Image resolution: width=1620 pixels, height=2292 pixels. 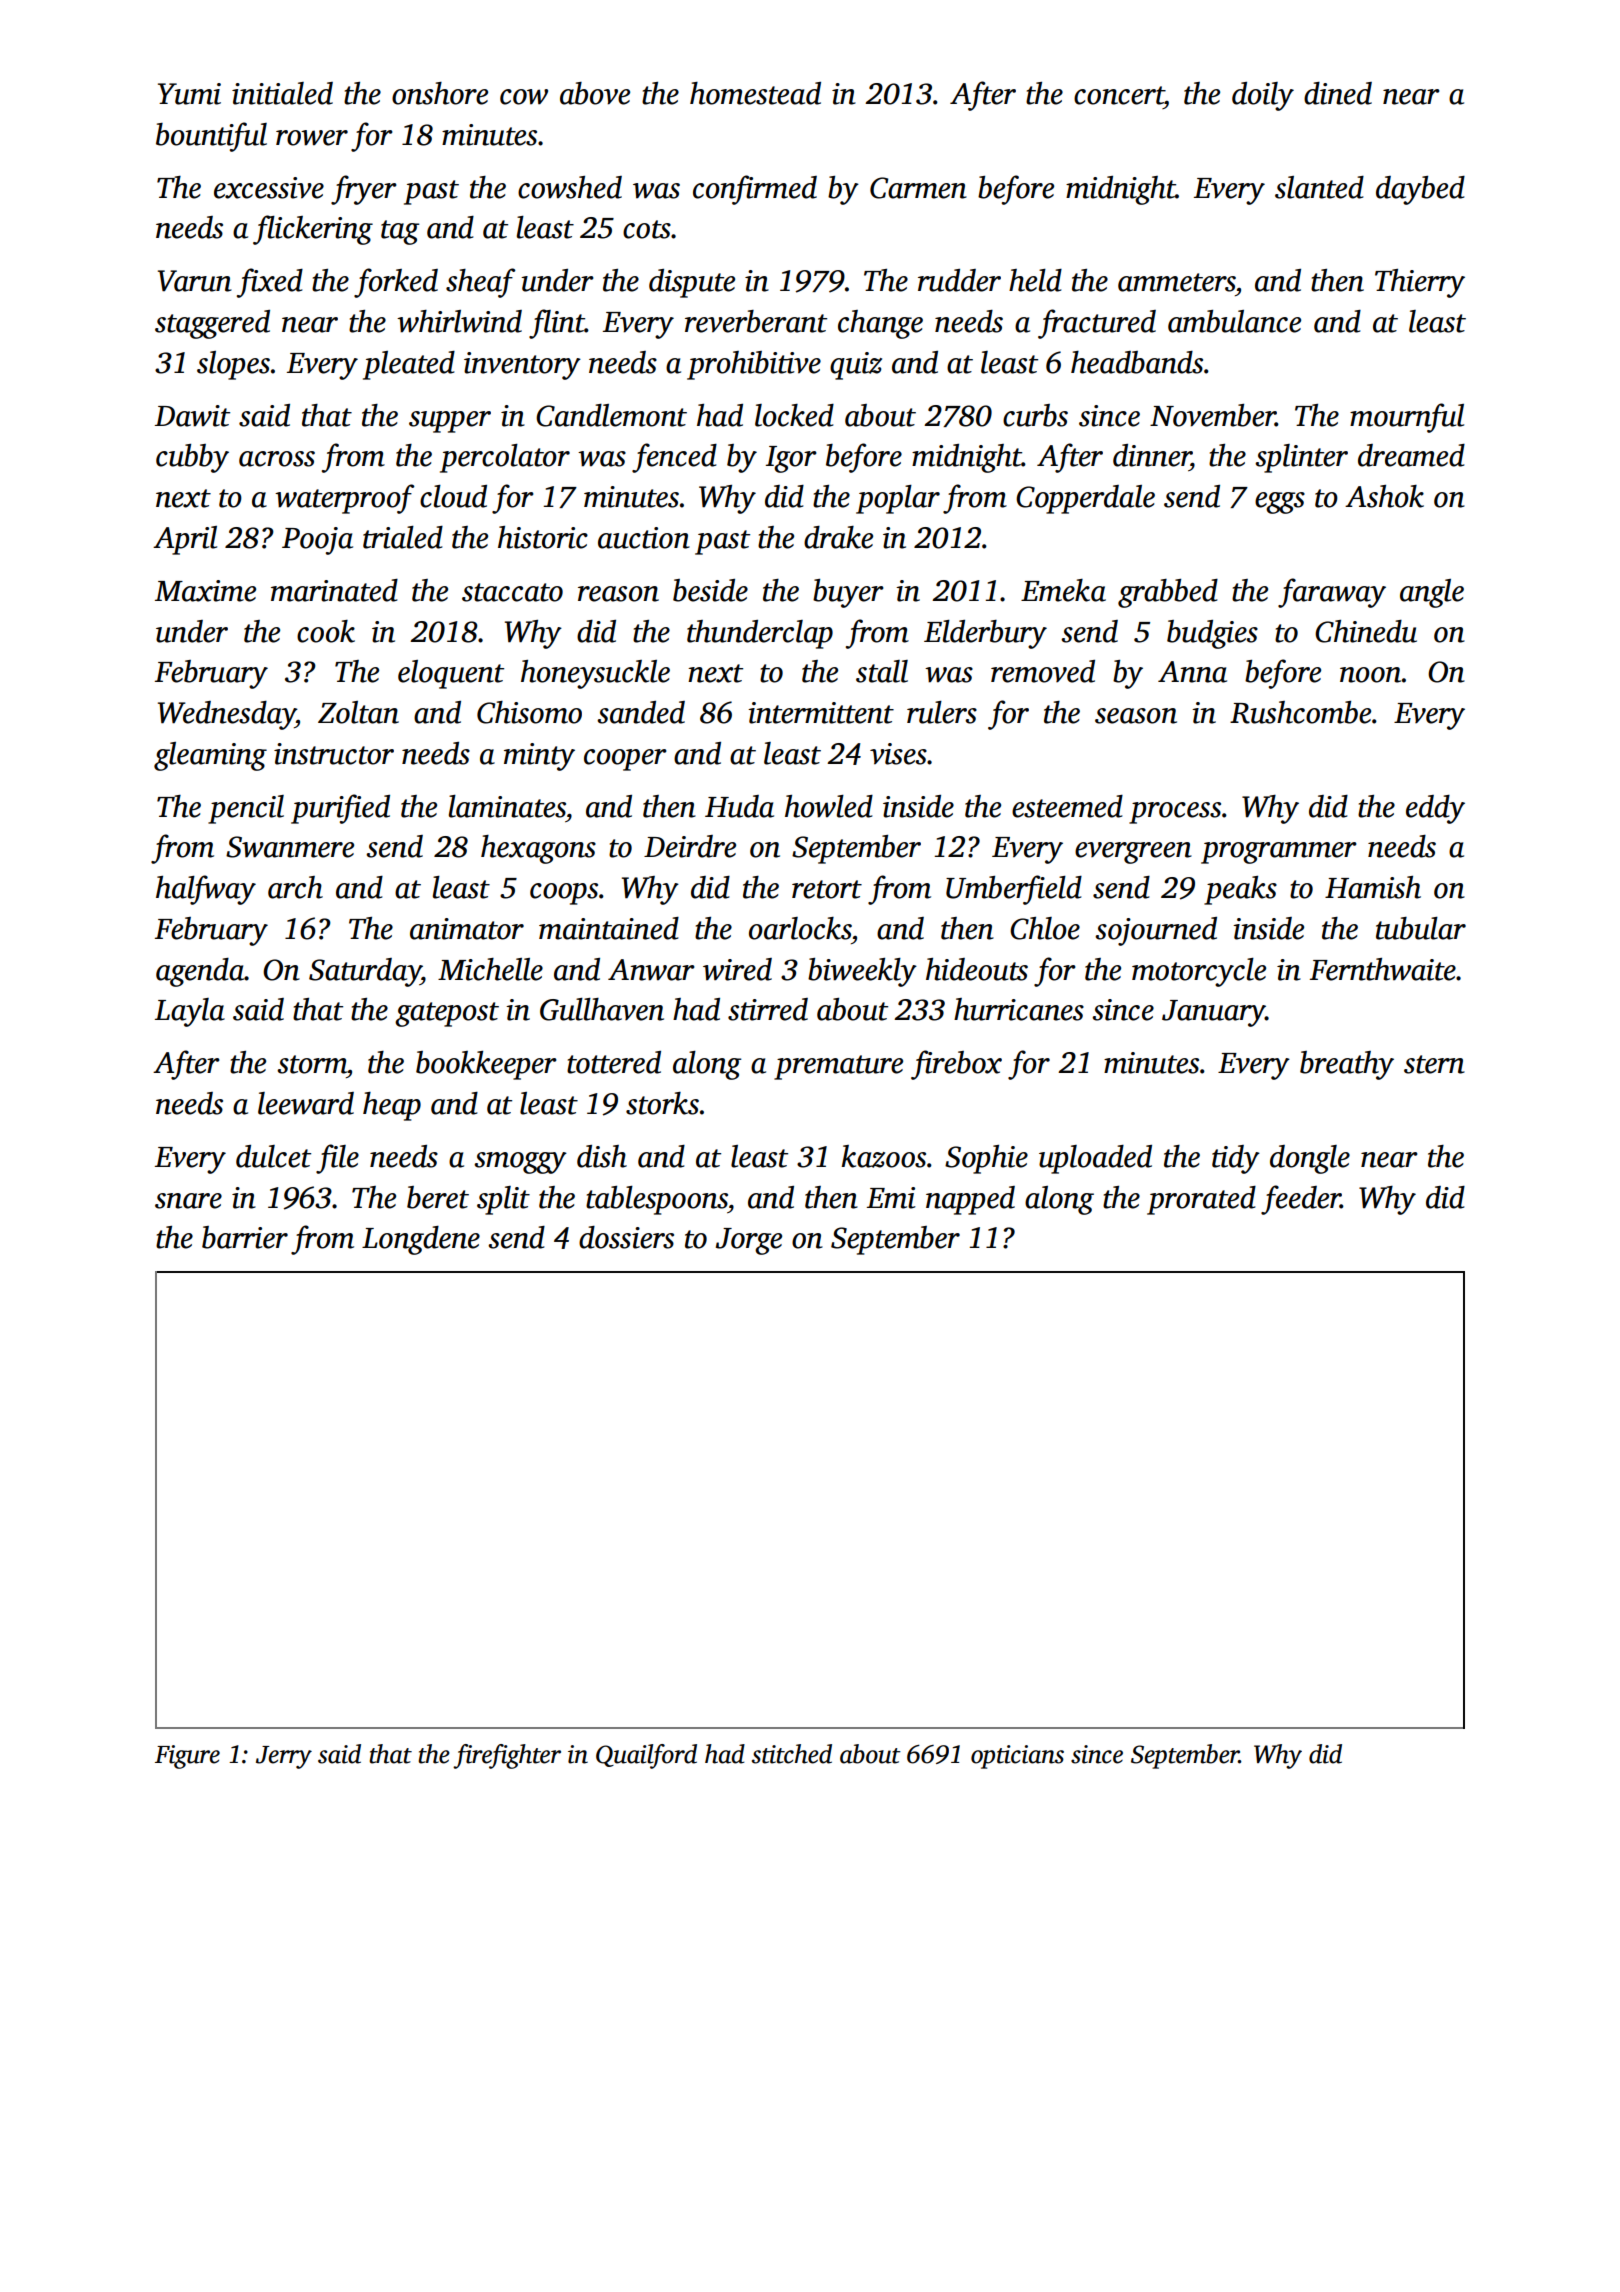 What do you see at coordinates (647, 229) in the screenshot?
I see `cots` at bounding box center [647, 229].
